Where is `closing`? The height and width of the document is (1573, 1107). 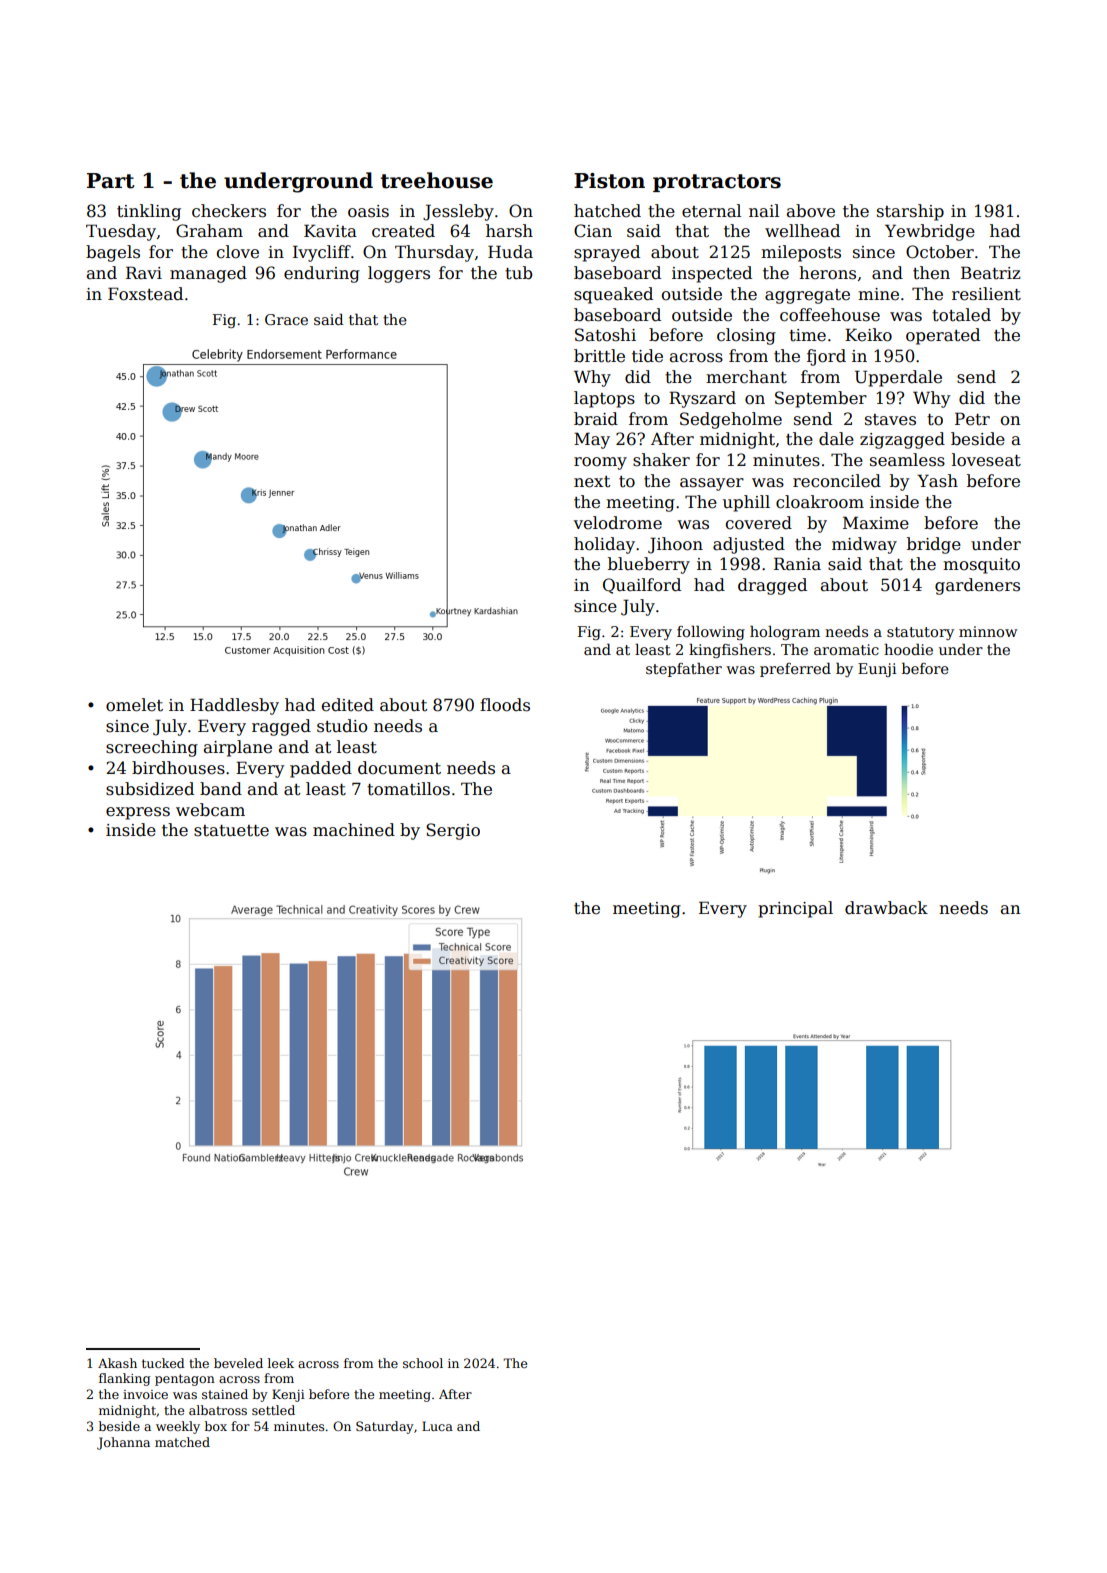
closing is located at coordinates (746, 336).
